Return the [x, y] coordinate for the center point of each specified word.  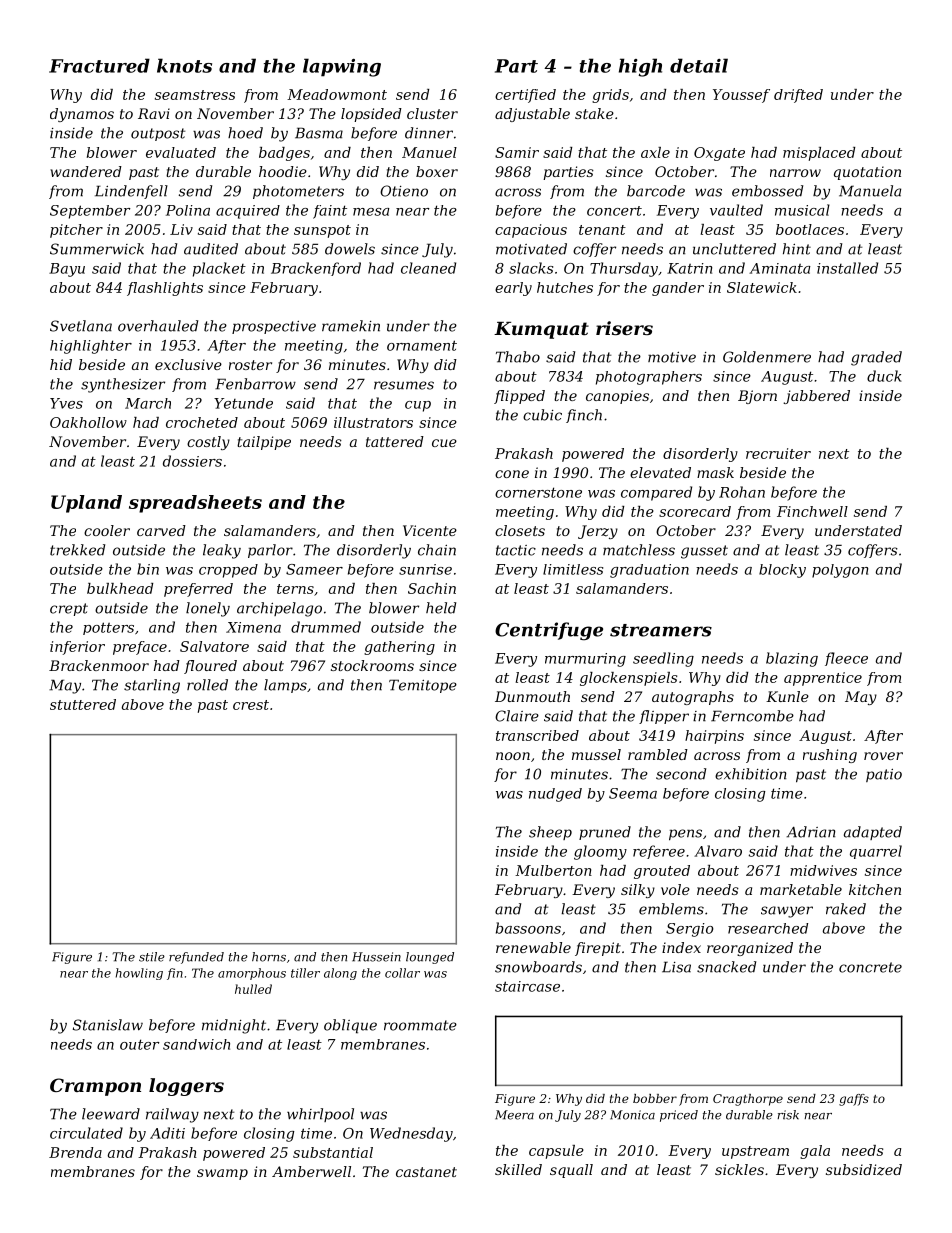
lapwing [342, 67]
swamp [222, 1174]
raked [846, 909]
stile [152, 957]
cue [444, 443]
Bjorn [757, 397]
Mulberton [553, 870]
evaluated [181, 152]
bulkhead [120, 588]
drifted [798, 96]
